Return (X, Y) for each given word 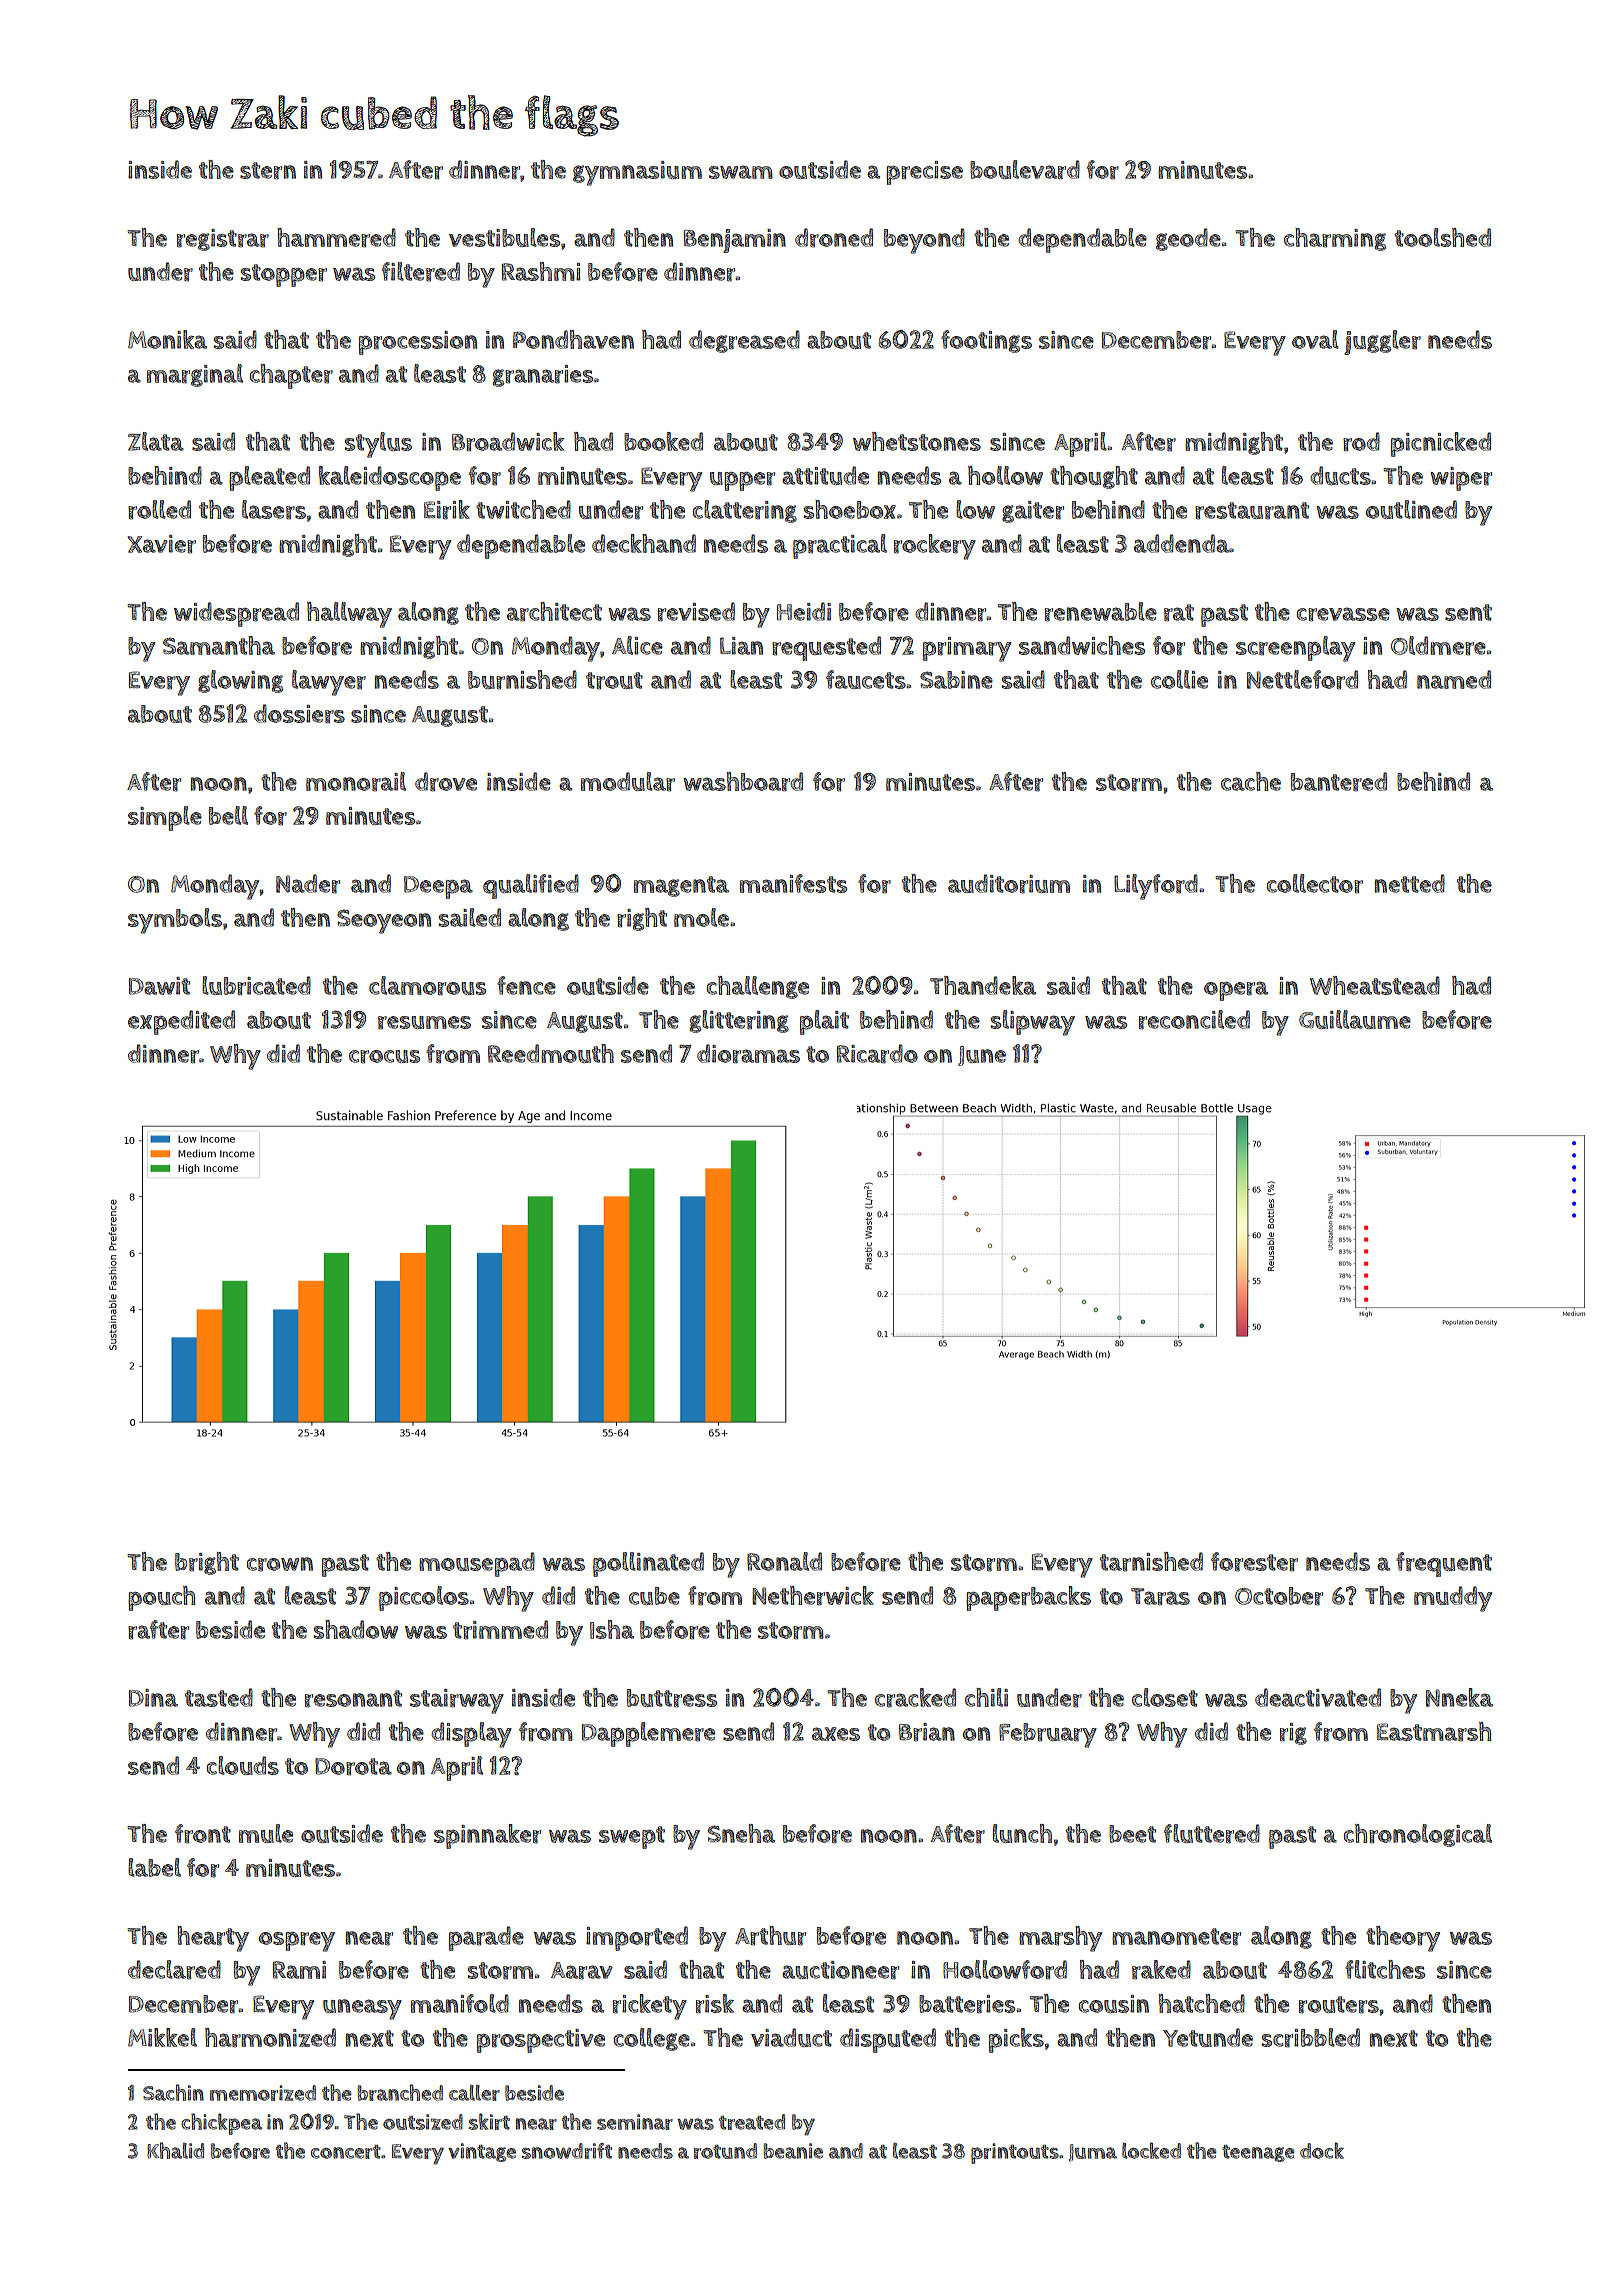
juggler (1382, 342)
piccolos (424, 1598)
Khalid (175, 2150)
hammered (336, 238)
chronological (1418, 1835)
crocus (384, 1057)
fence (526, 985)
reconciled (1194, 1020)
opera (1236, 991)
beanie (793, 2151)
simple (165, 818)
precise (924, 173)
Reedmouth (551, 1053)
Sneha (741, 1833)
